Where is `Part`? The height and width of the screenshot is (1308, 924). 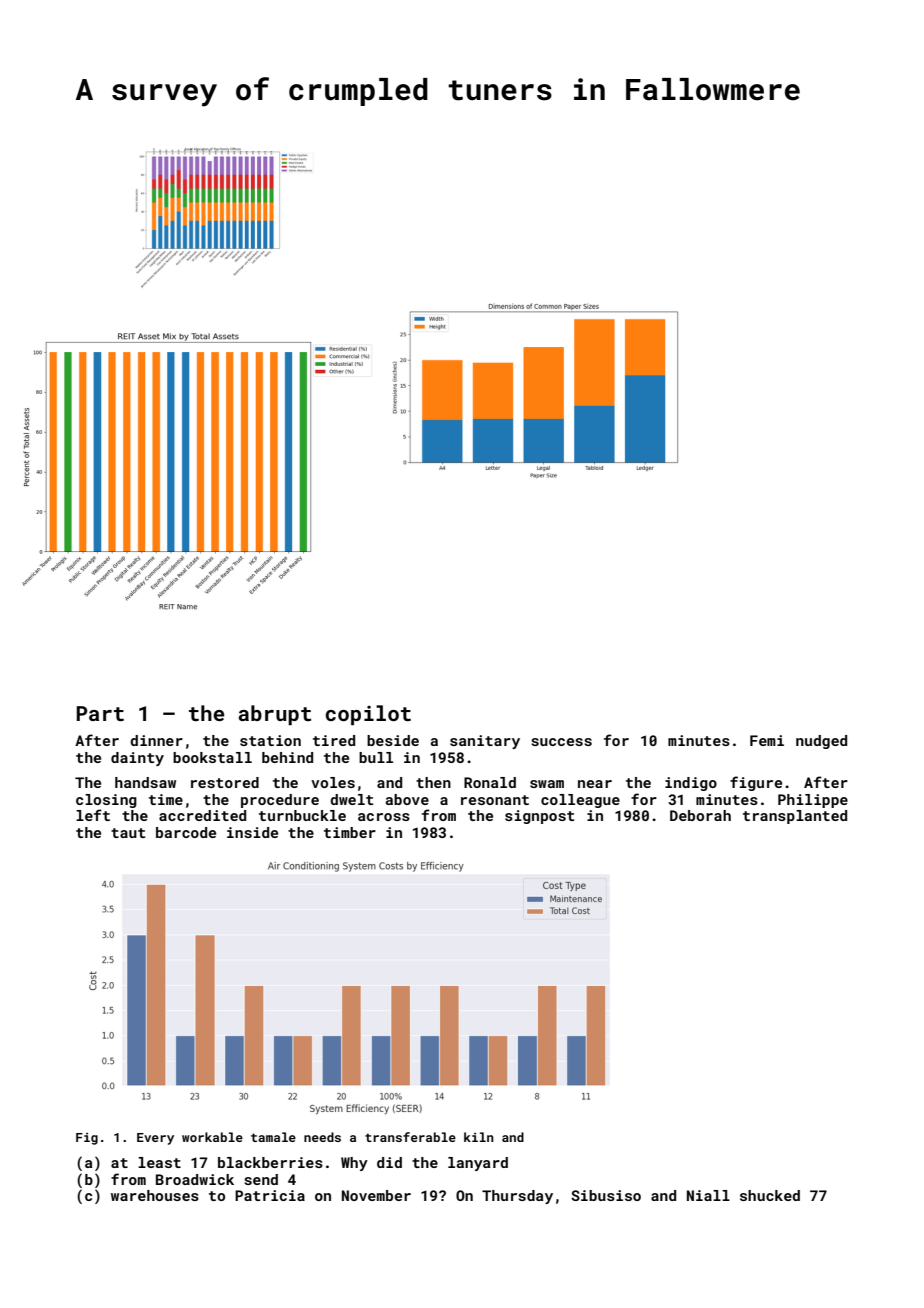
Part is located at coordinates (100, 713).
